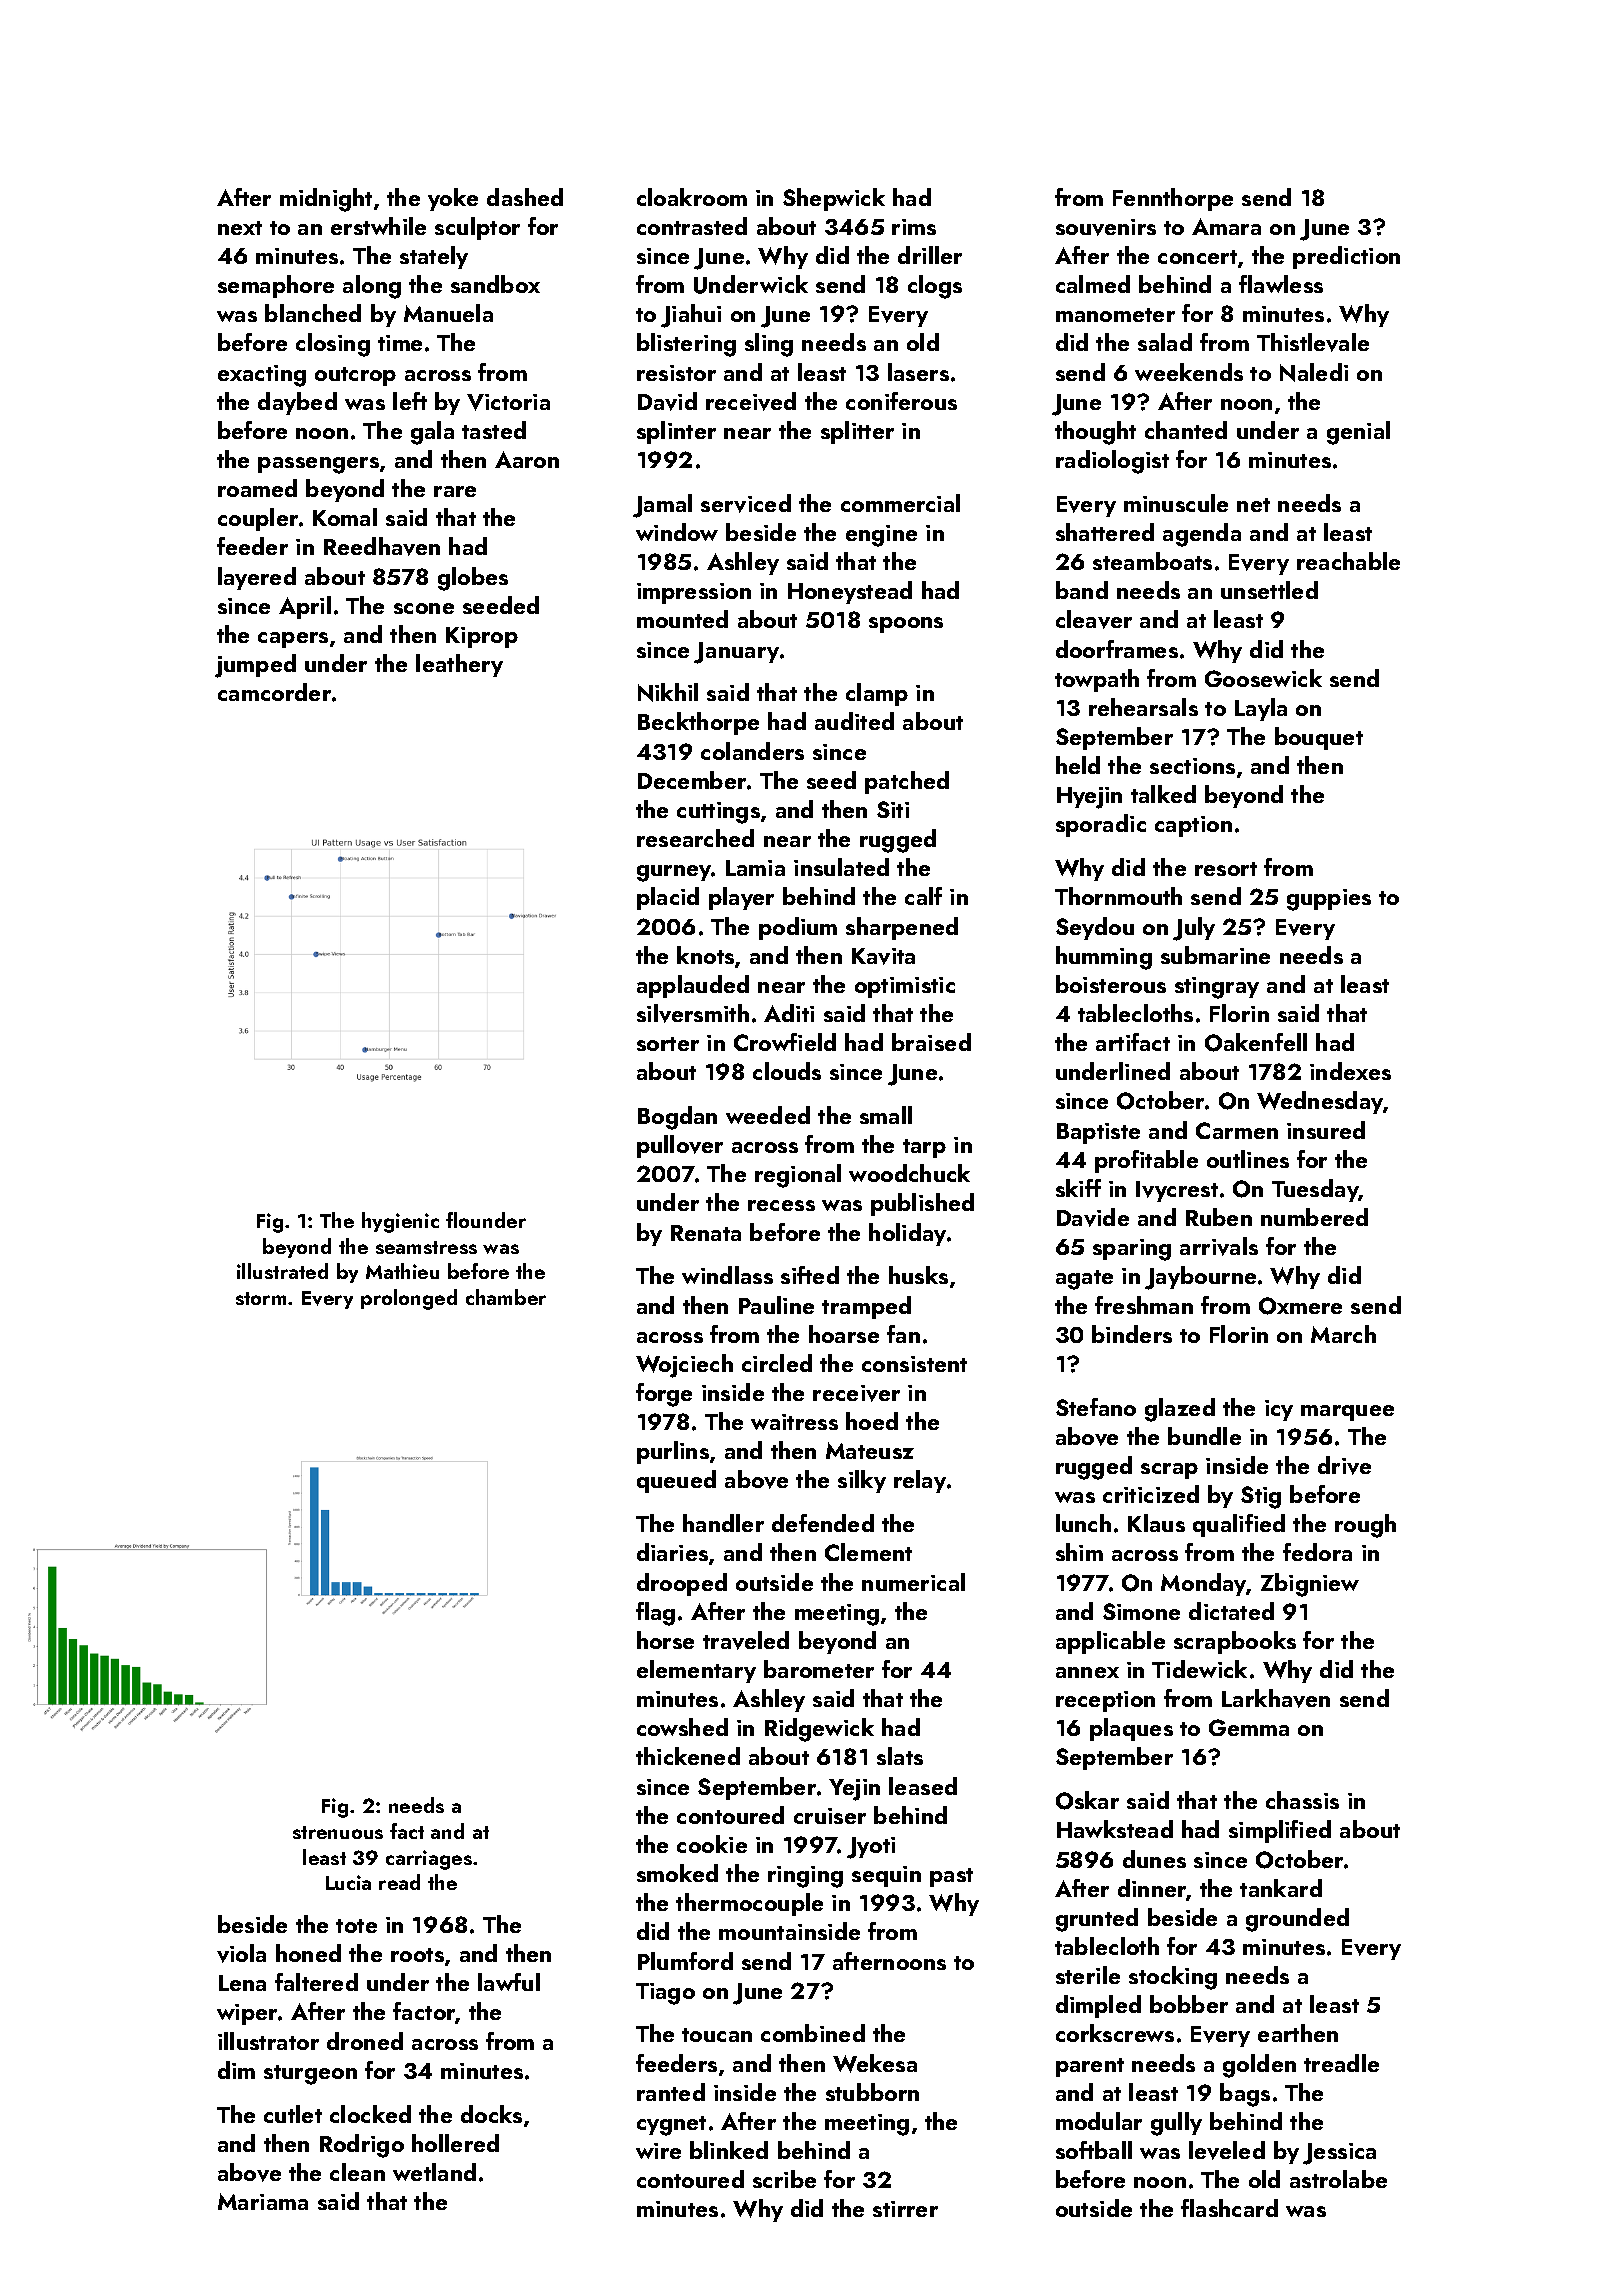  I want to click on next, so click(240, 228).
